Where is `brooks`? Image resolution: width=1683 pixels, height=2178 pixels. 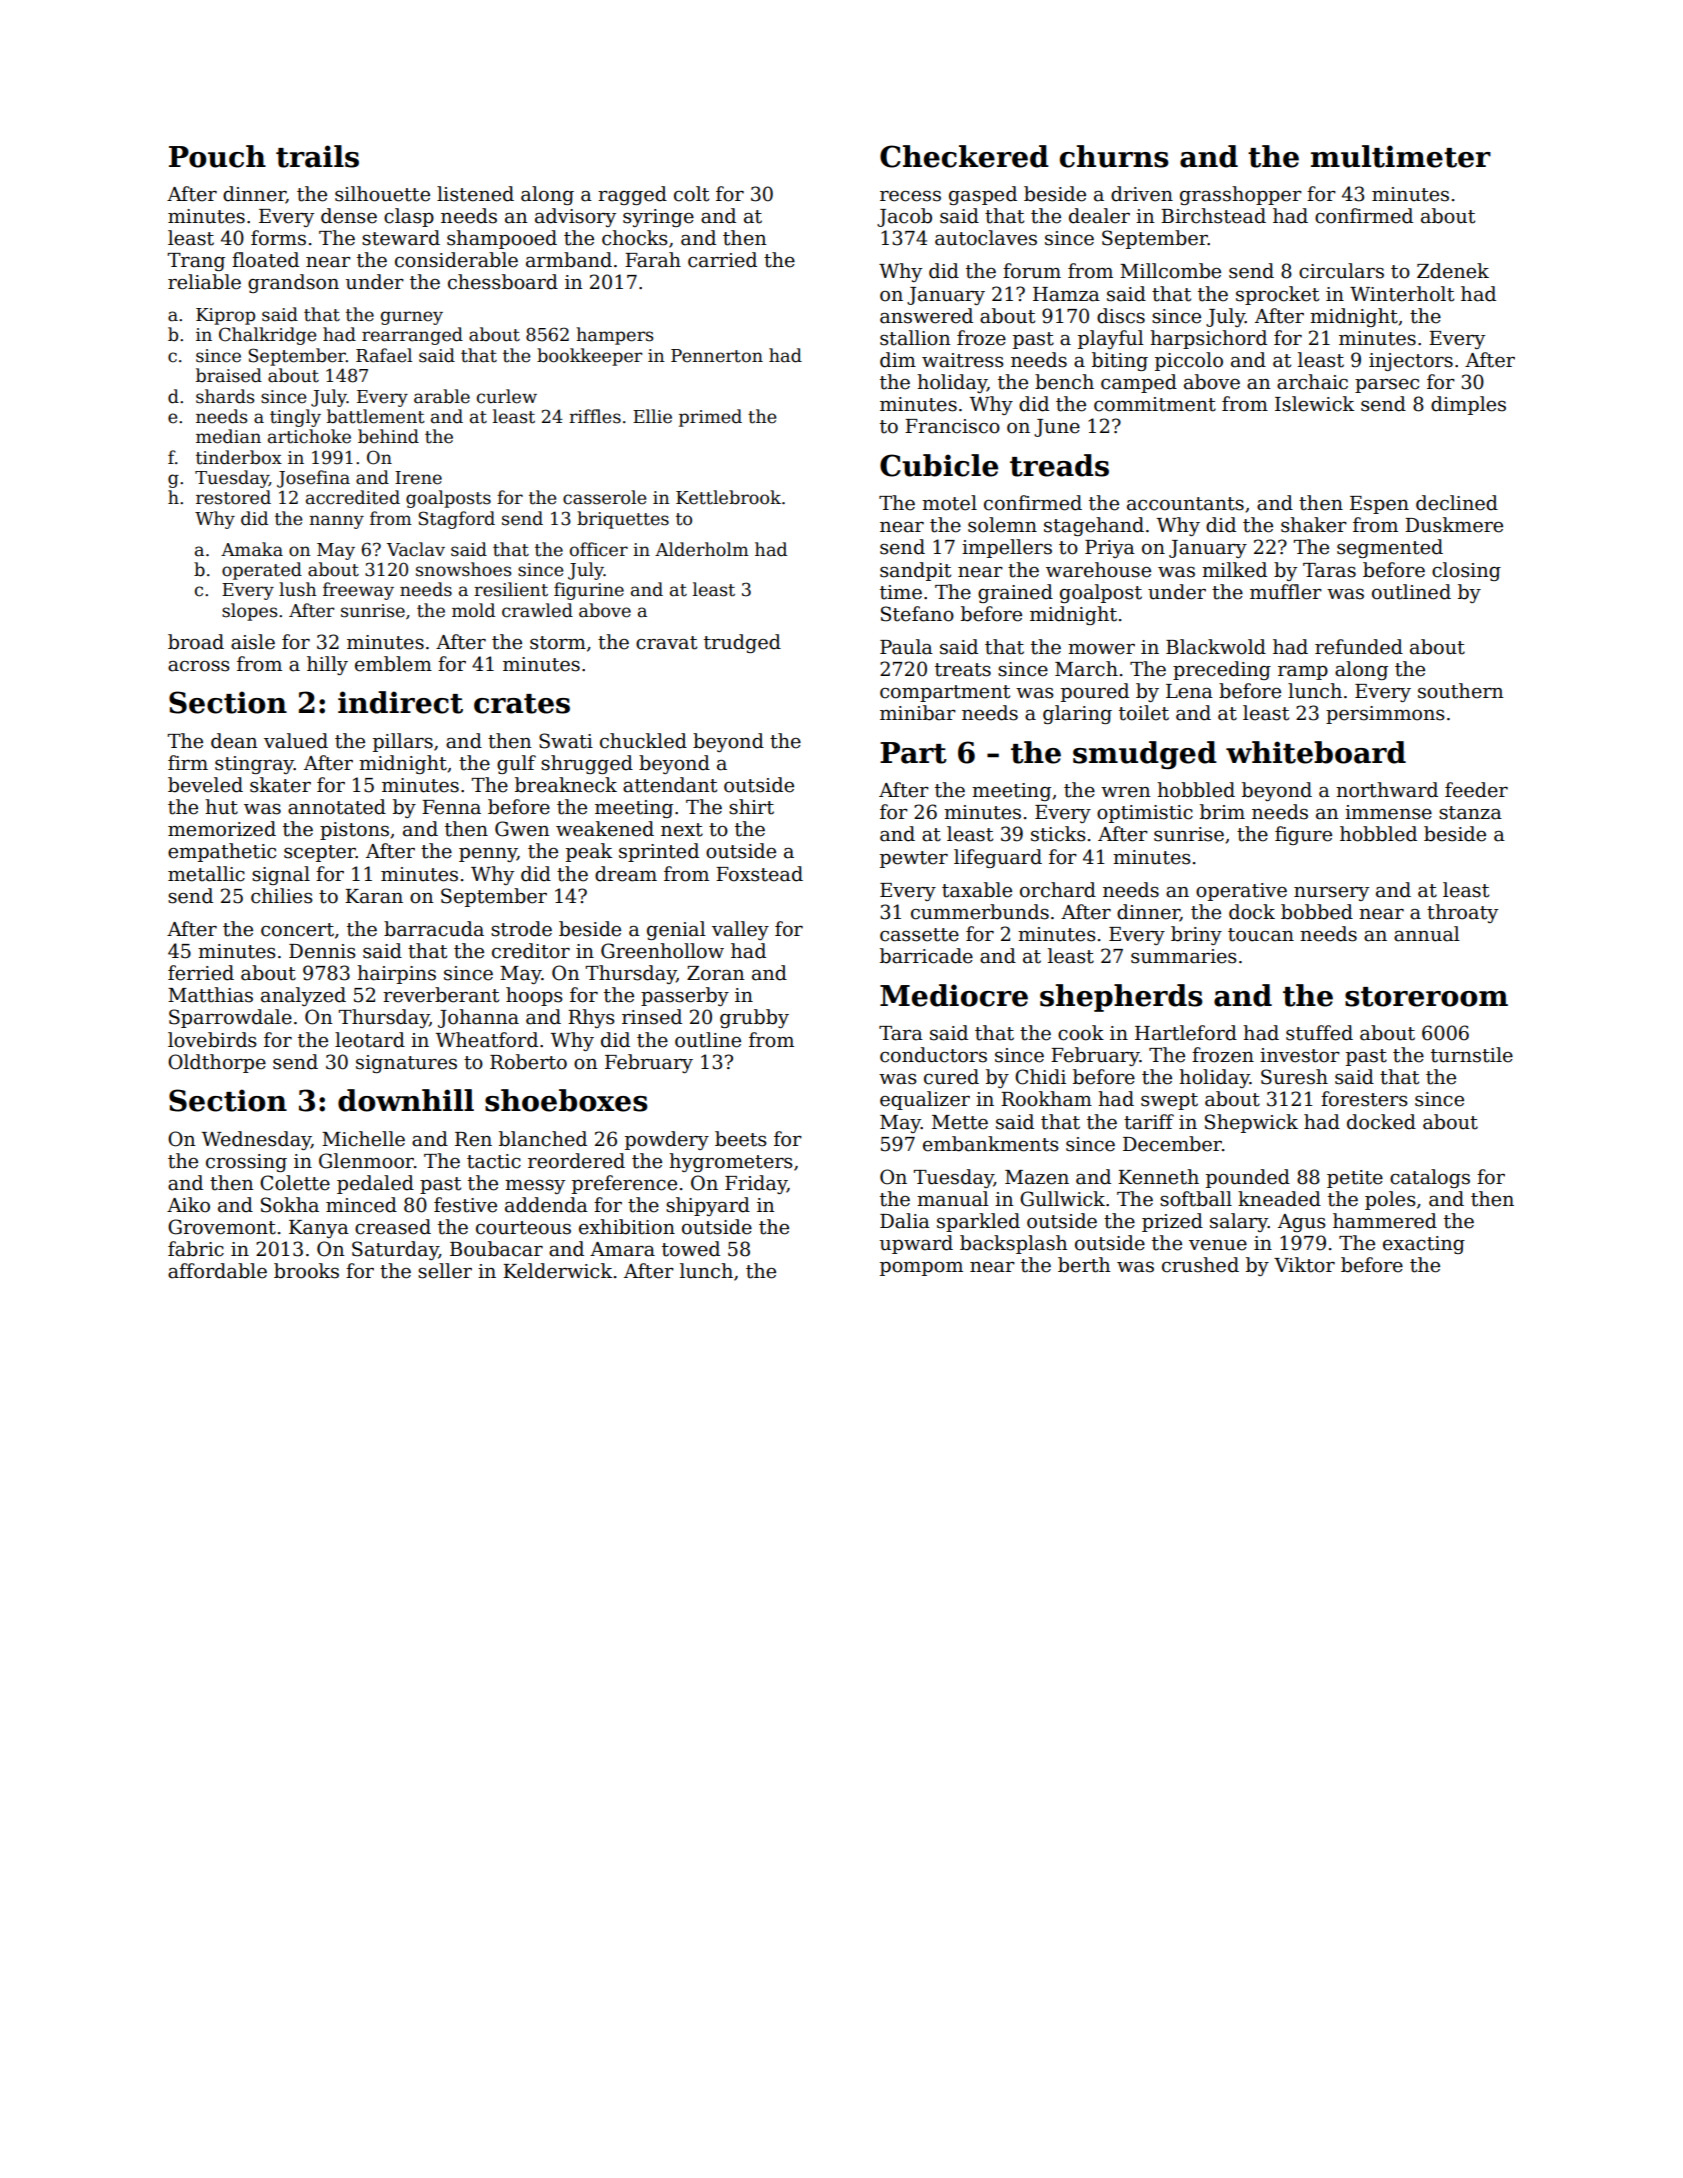 brooks is located at coordinates (306, 1271).
